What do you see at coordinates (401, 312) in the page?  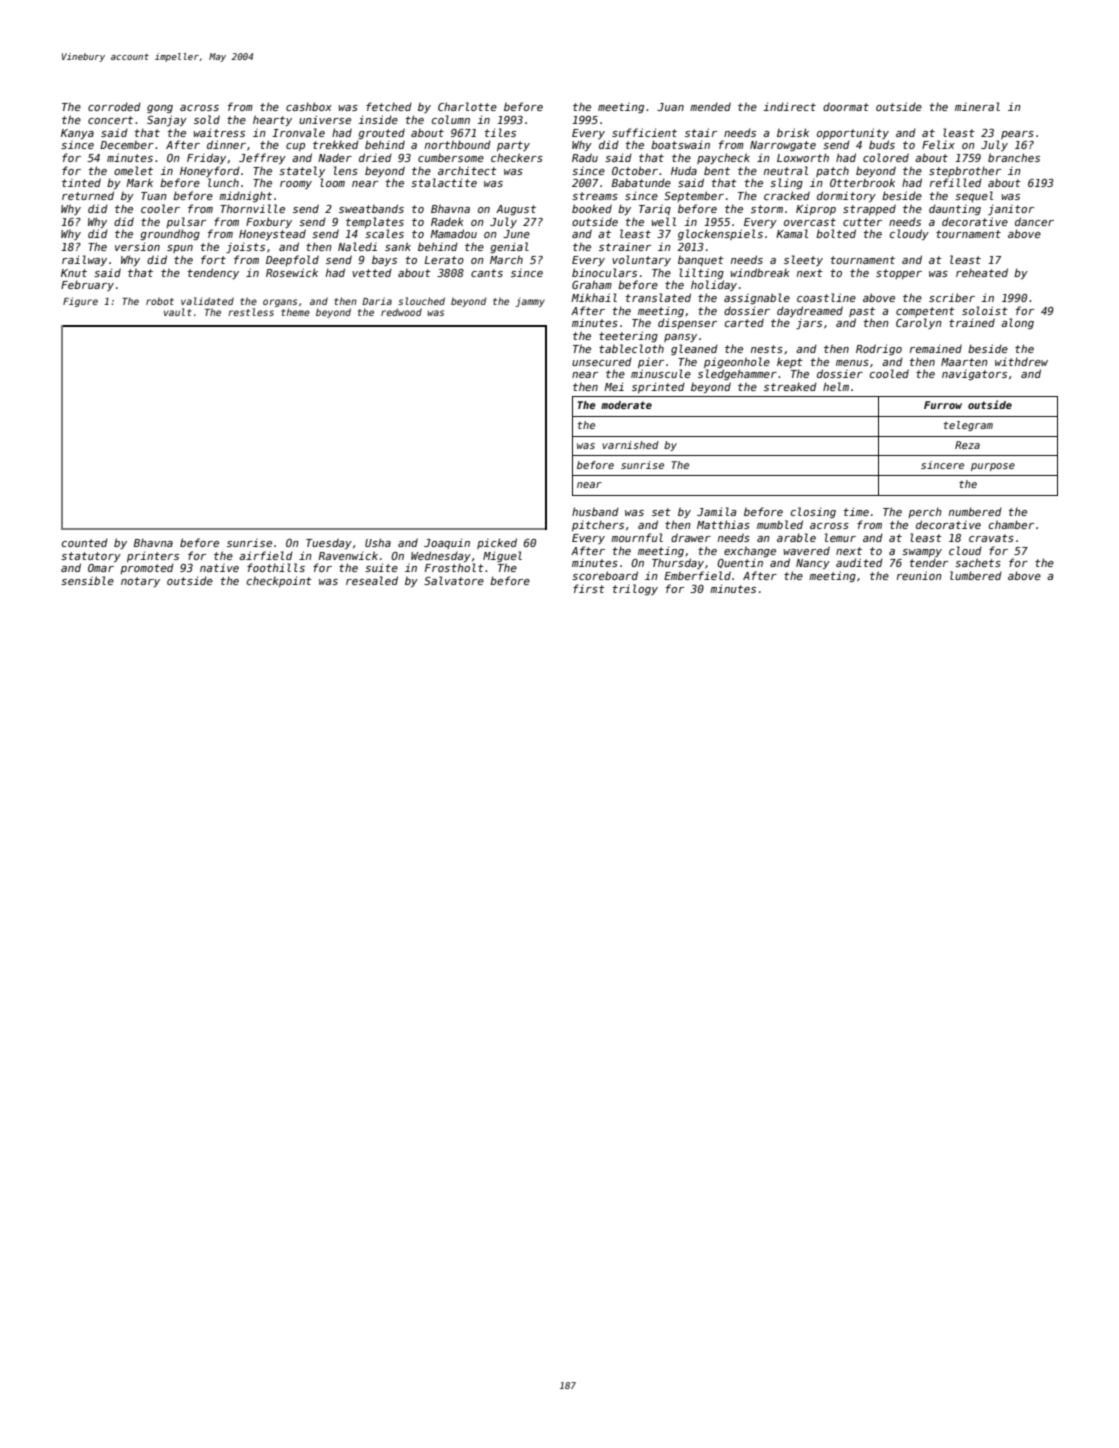 I see `redwood` at bounding box center [401, 312].
